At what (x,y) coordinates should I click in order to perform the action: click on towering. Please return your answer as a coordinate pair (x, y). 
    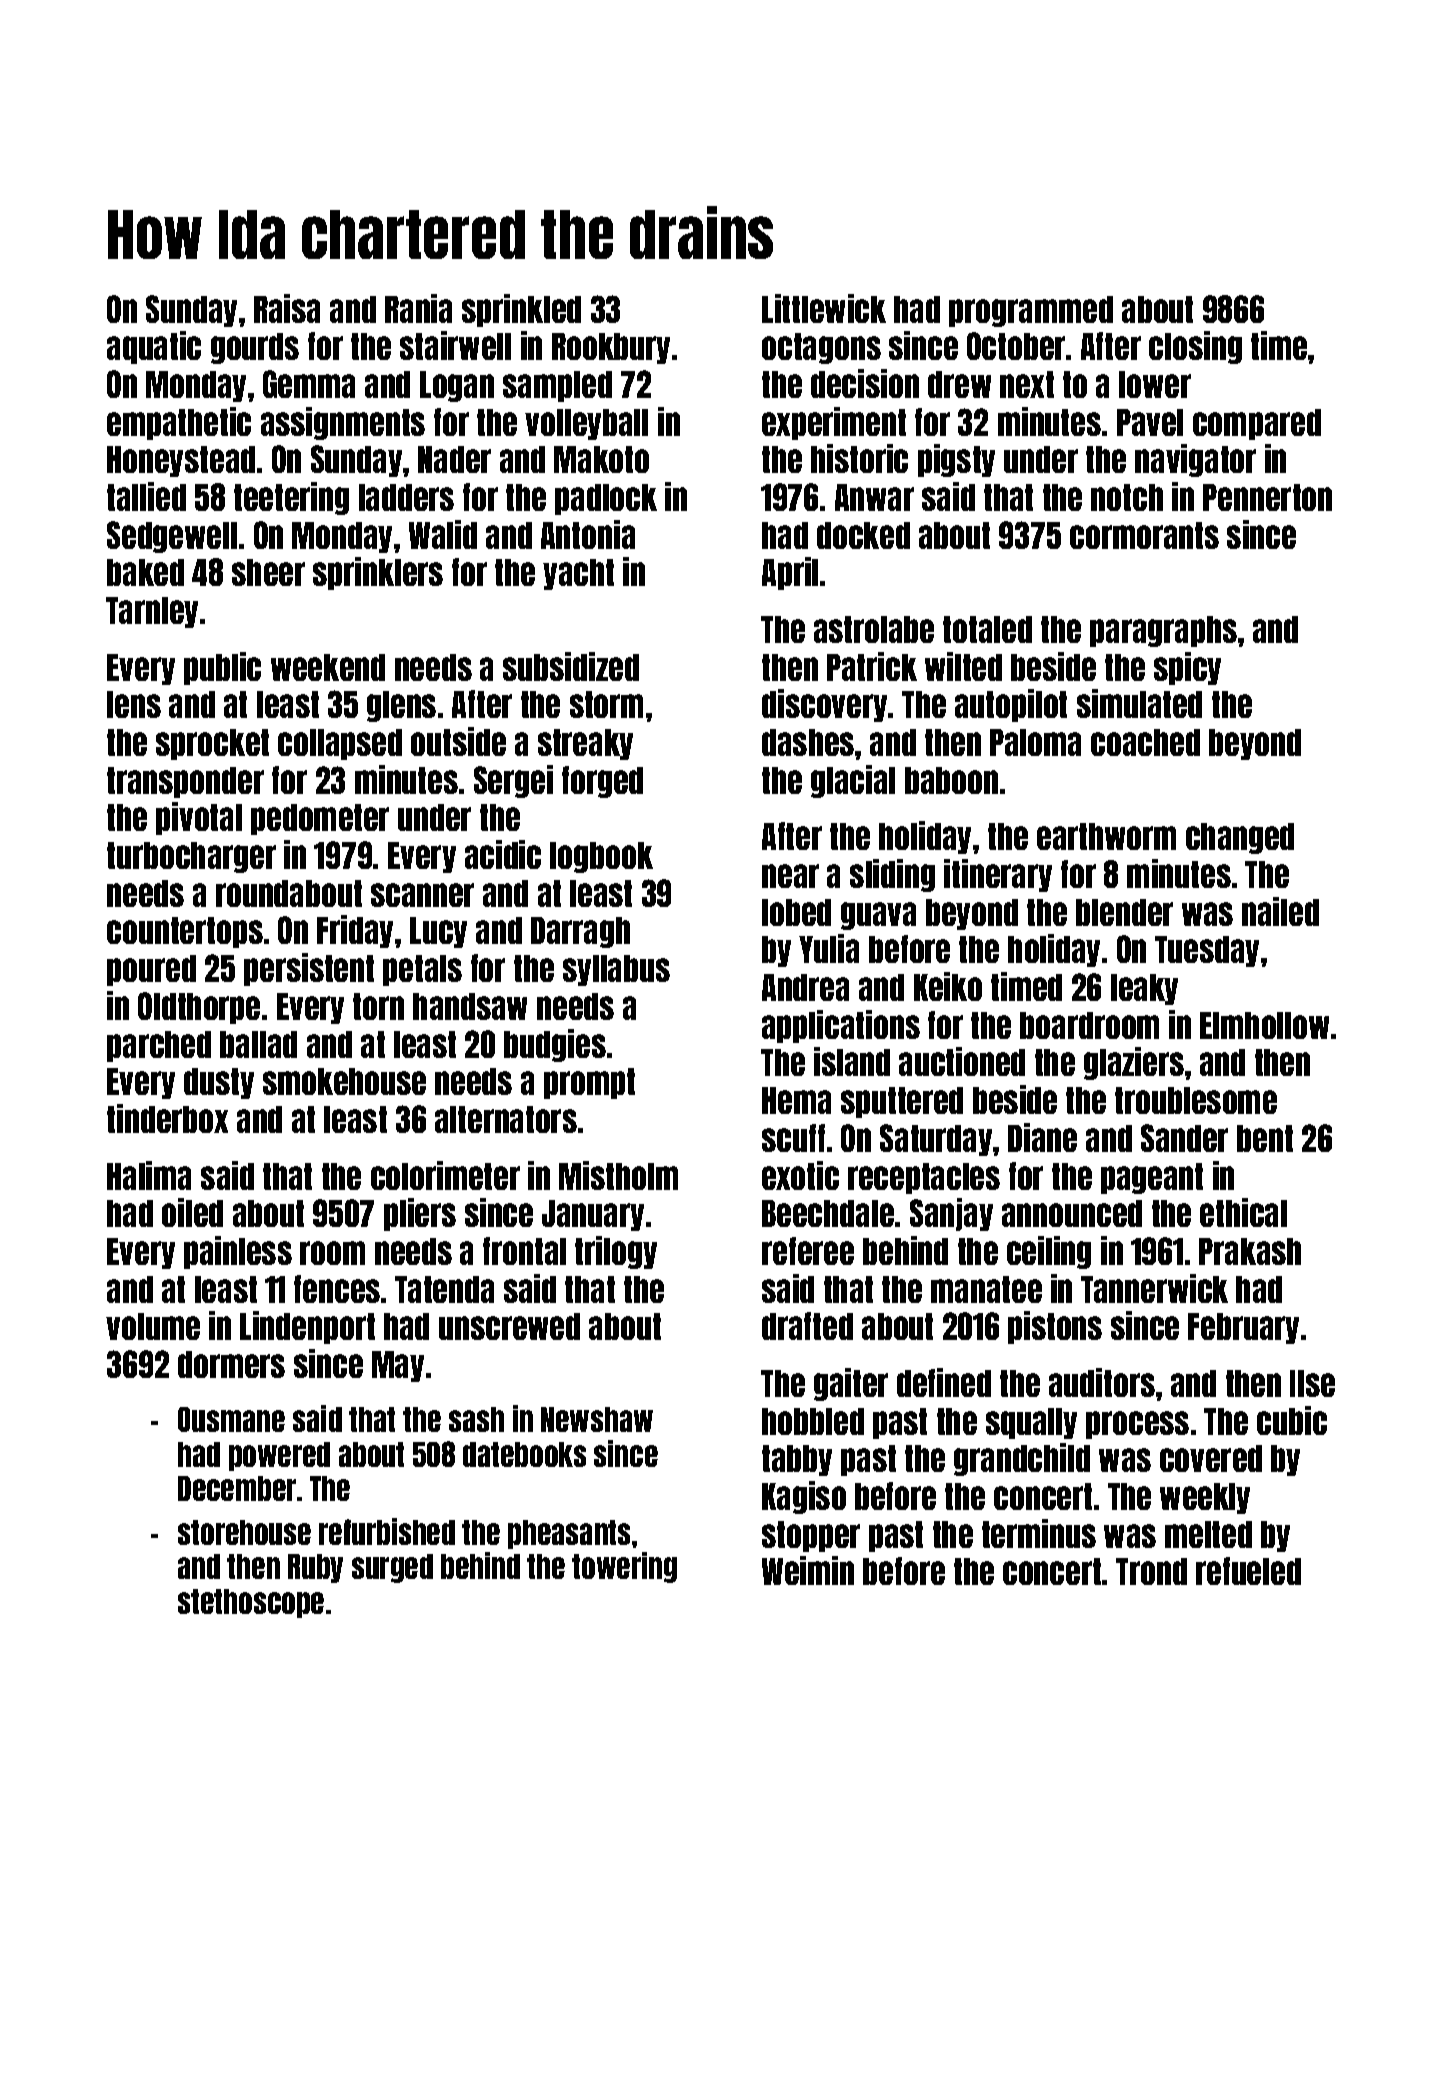
    Looking at the image, I should click on (624, 1567).
